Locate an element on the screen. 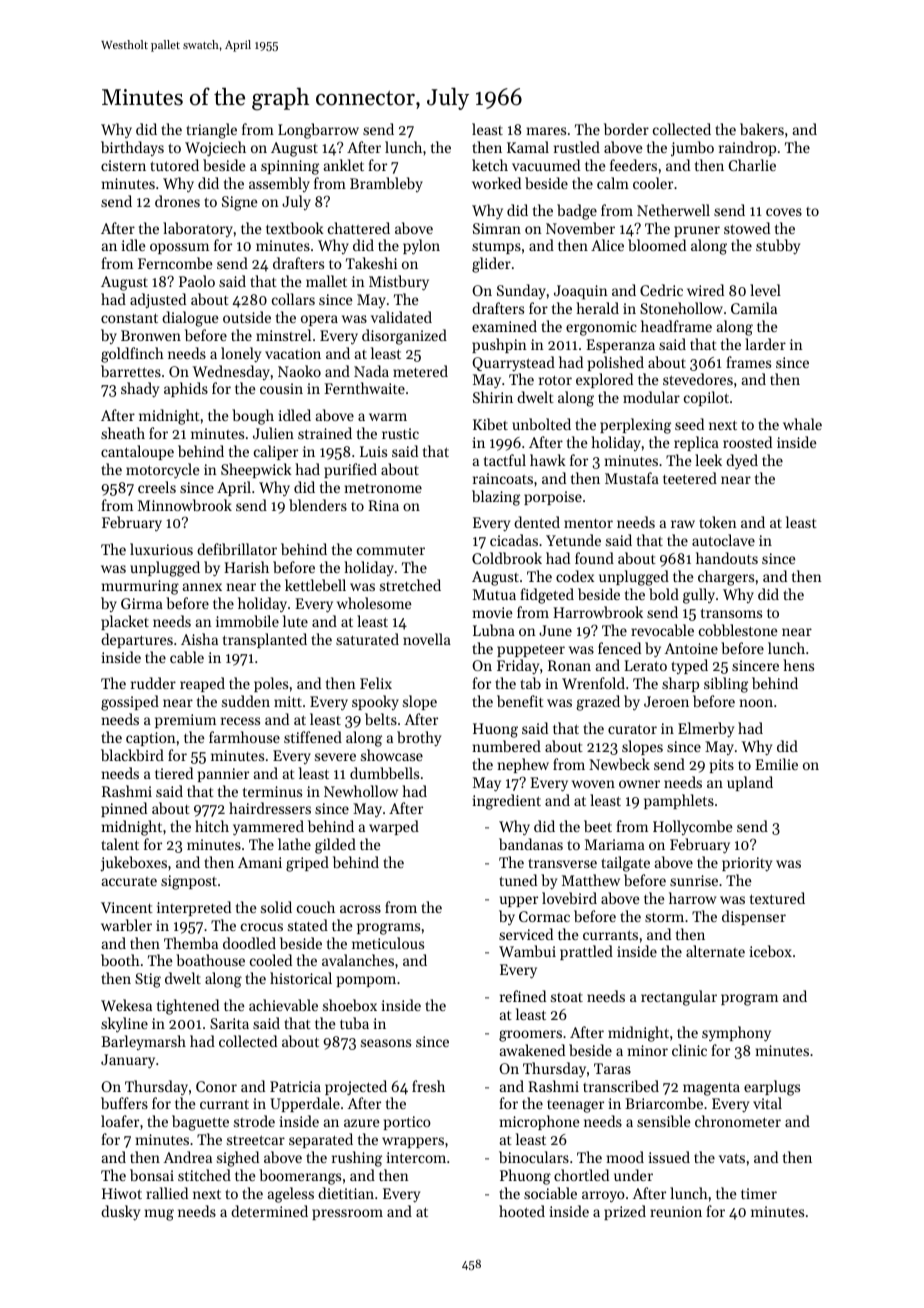 The image size is (924, 1308). accurate is located at coordinates (129, 881).
